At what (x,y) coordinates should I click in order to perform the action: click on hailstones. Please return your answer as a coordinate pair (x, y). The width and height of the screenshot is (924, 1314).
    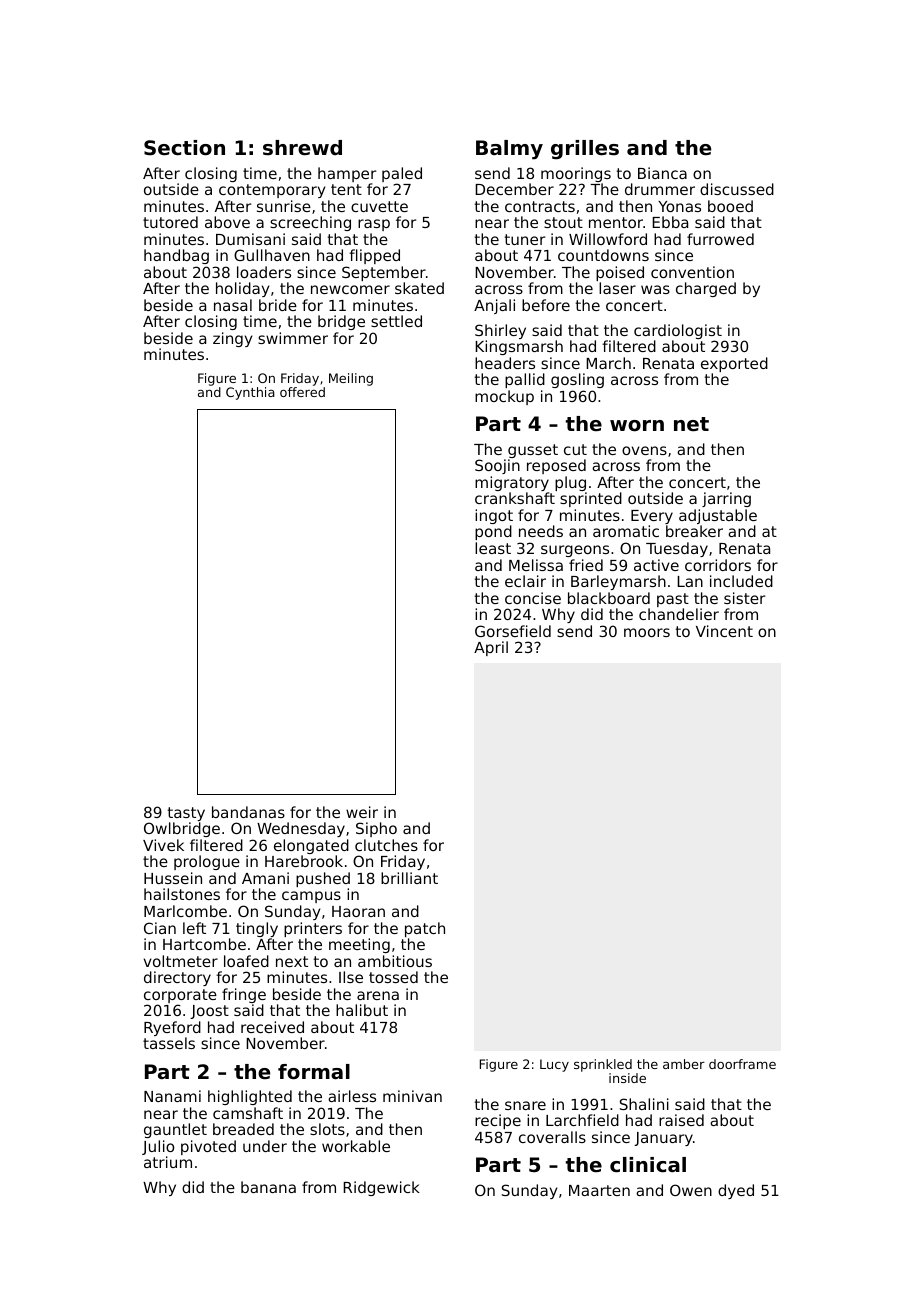
    Looking at the image, I should click on (182, 894).
